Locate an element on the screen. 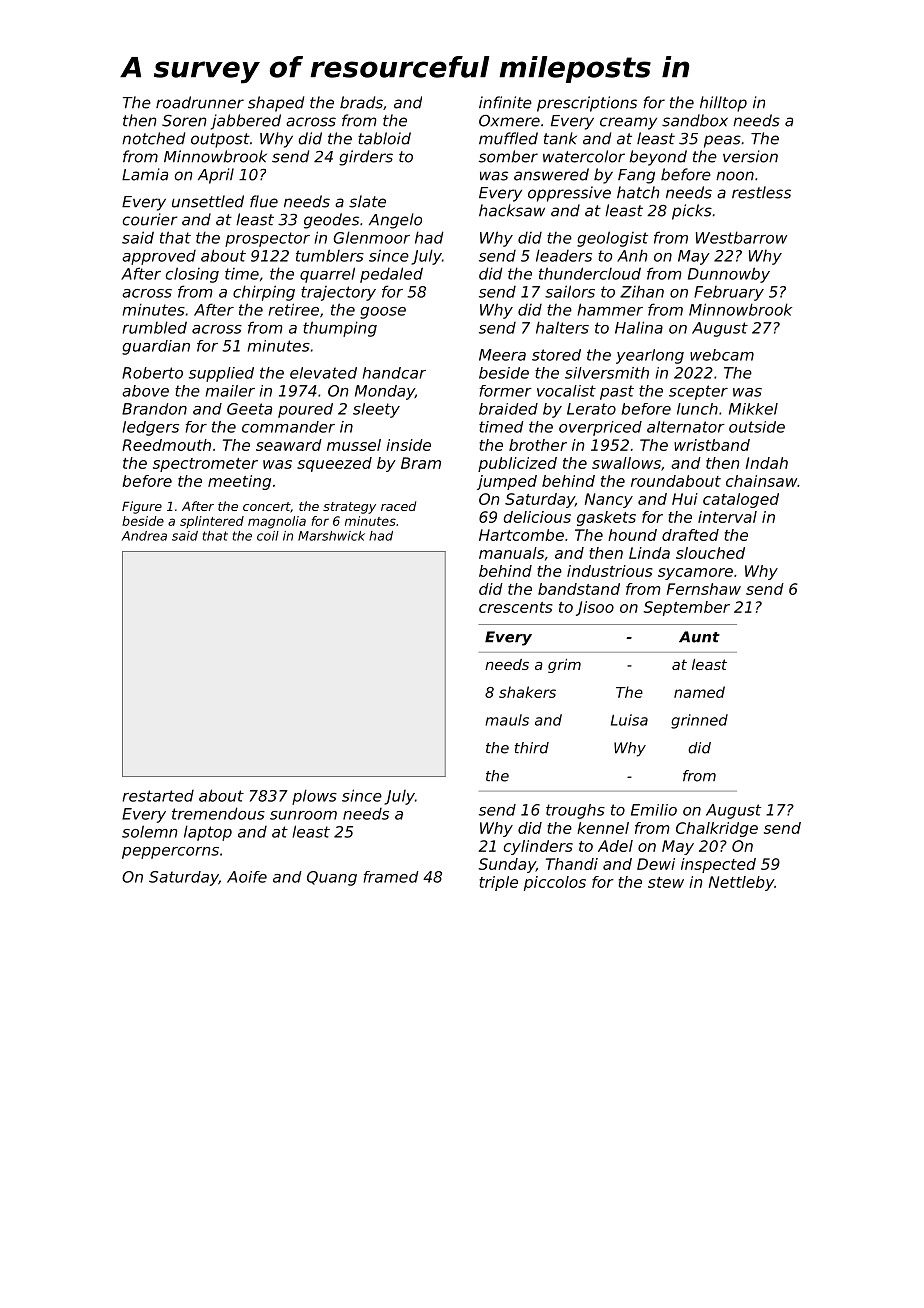 The image size is (924, 1308). framed is located at coordinates (391, 877).
